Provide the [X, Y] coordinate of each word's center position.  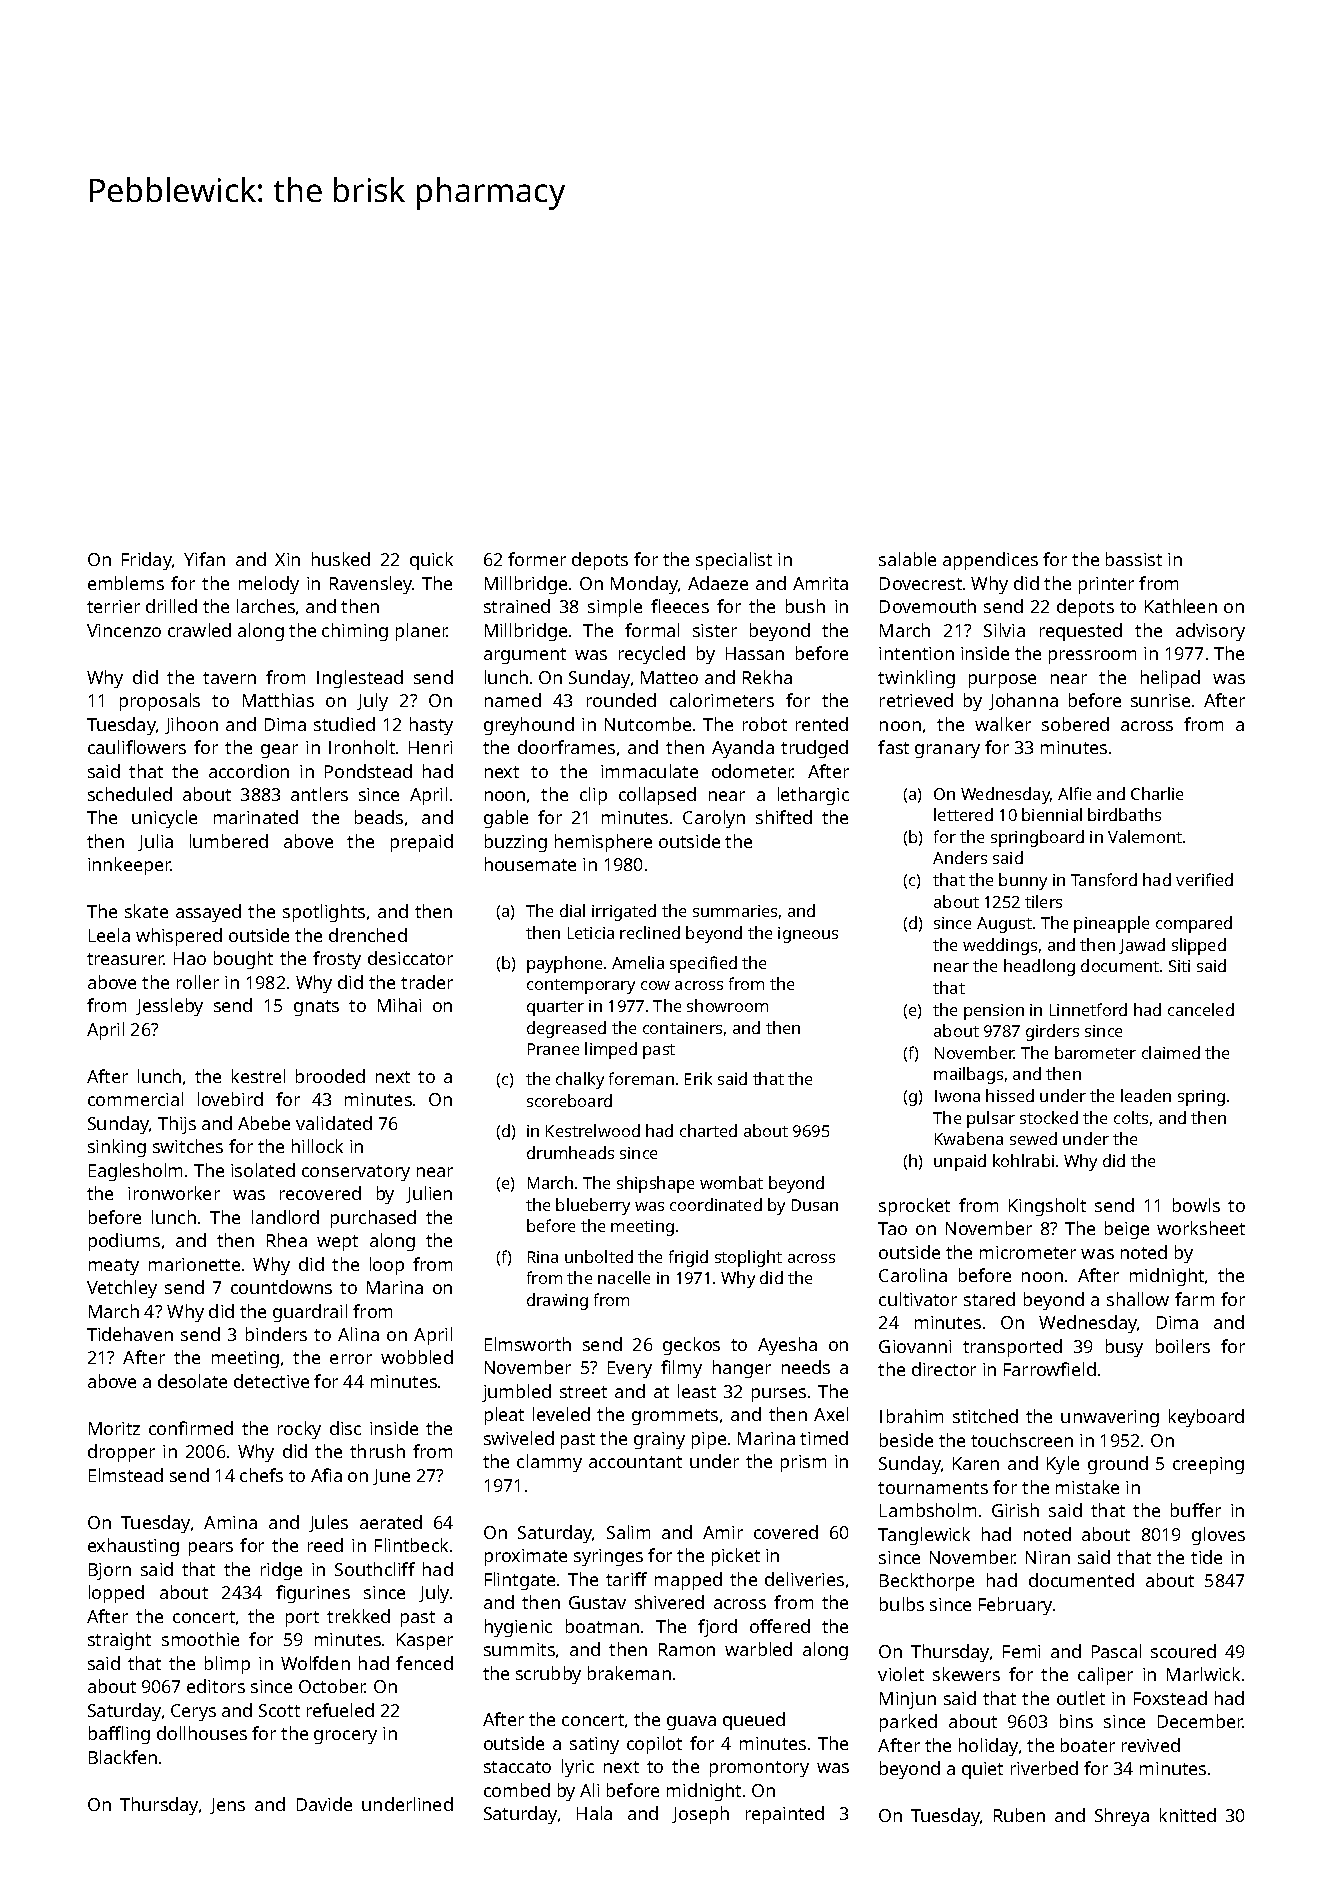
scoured [1183, 1651]
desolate [192, 1381]
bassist [1134, 559]
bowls [1196, 1205]
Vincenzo [124, 630]
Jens [227, 1806]
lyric [578, 1768]
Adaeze [718, 583]
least [697, 1391]
